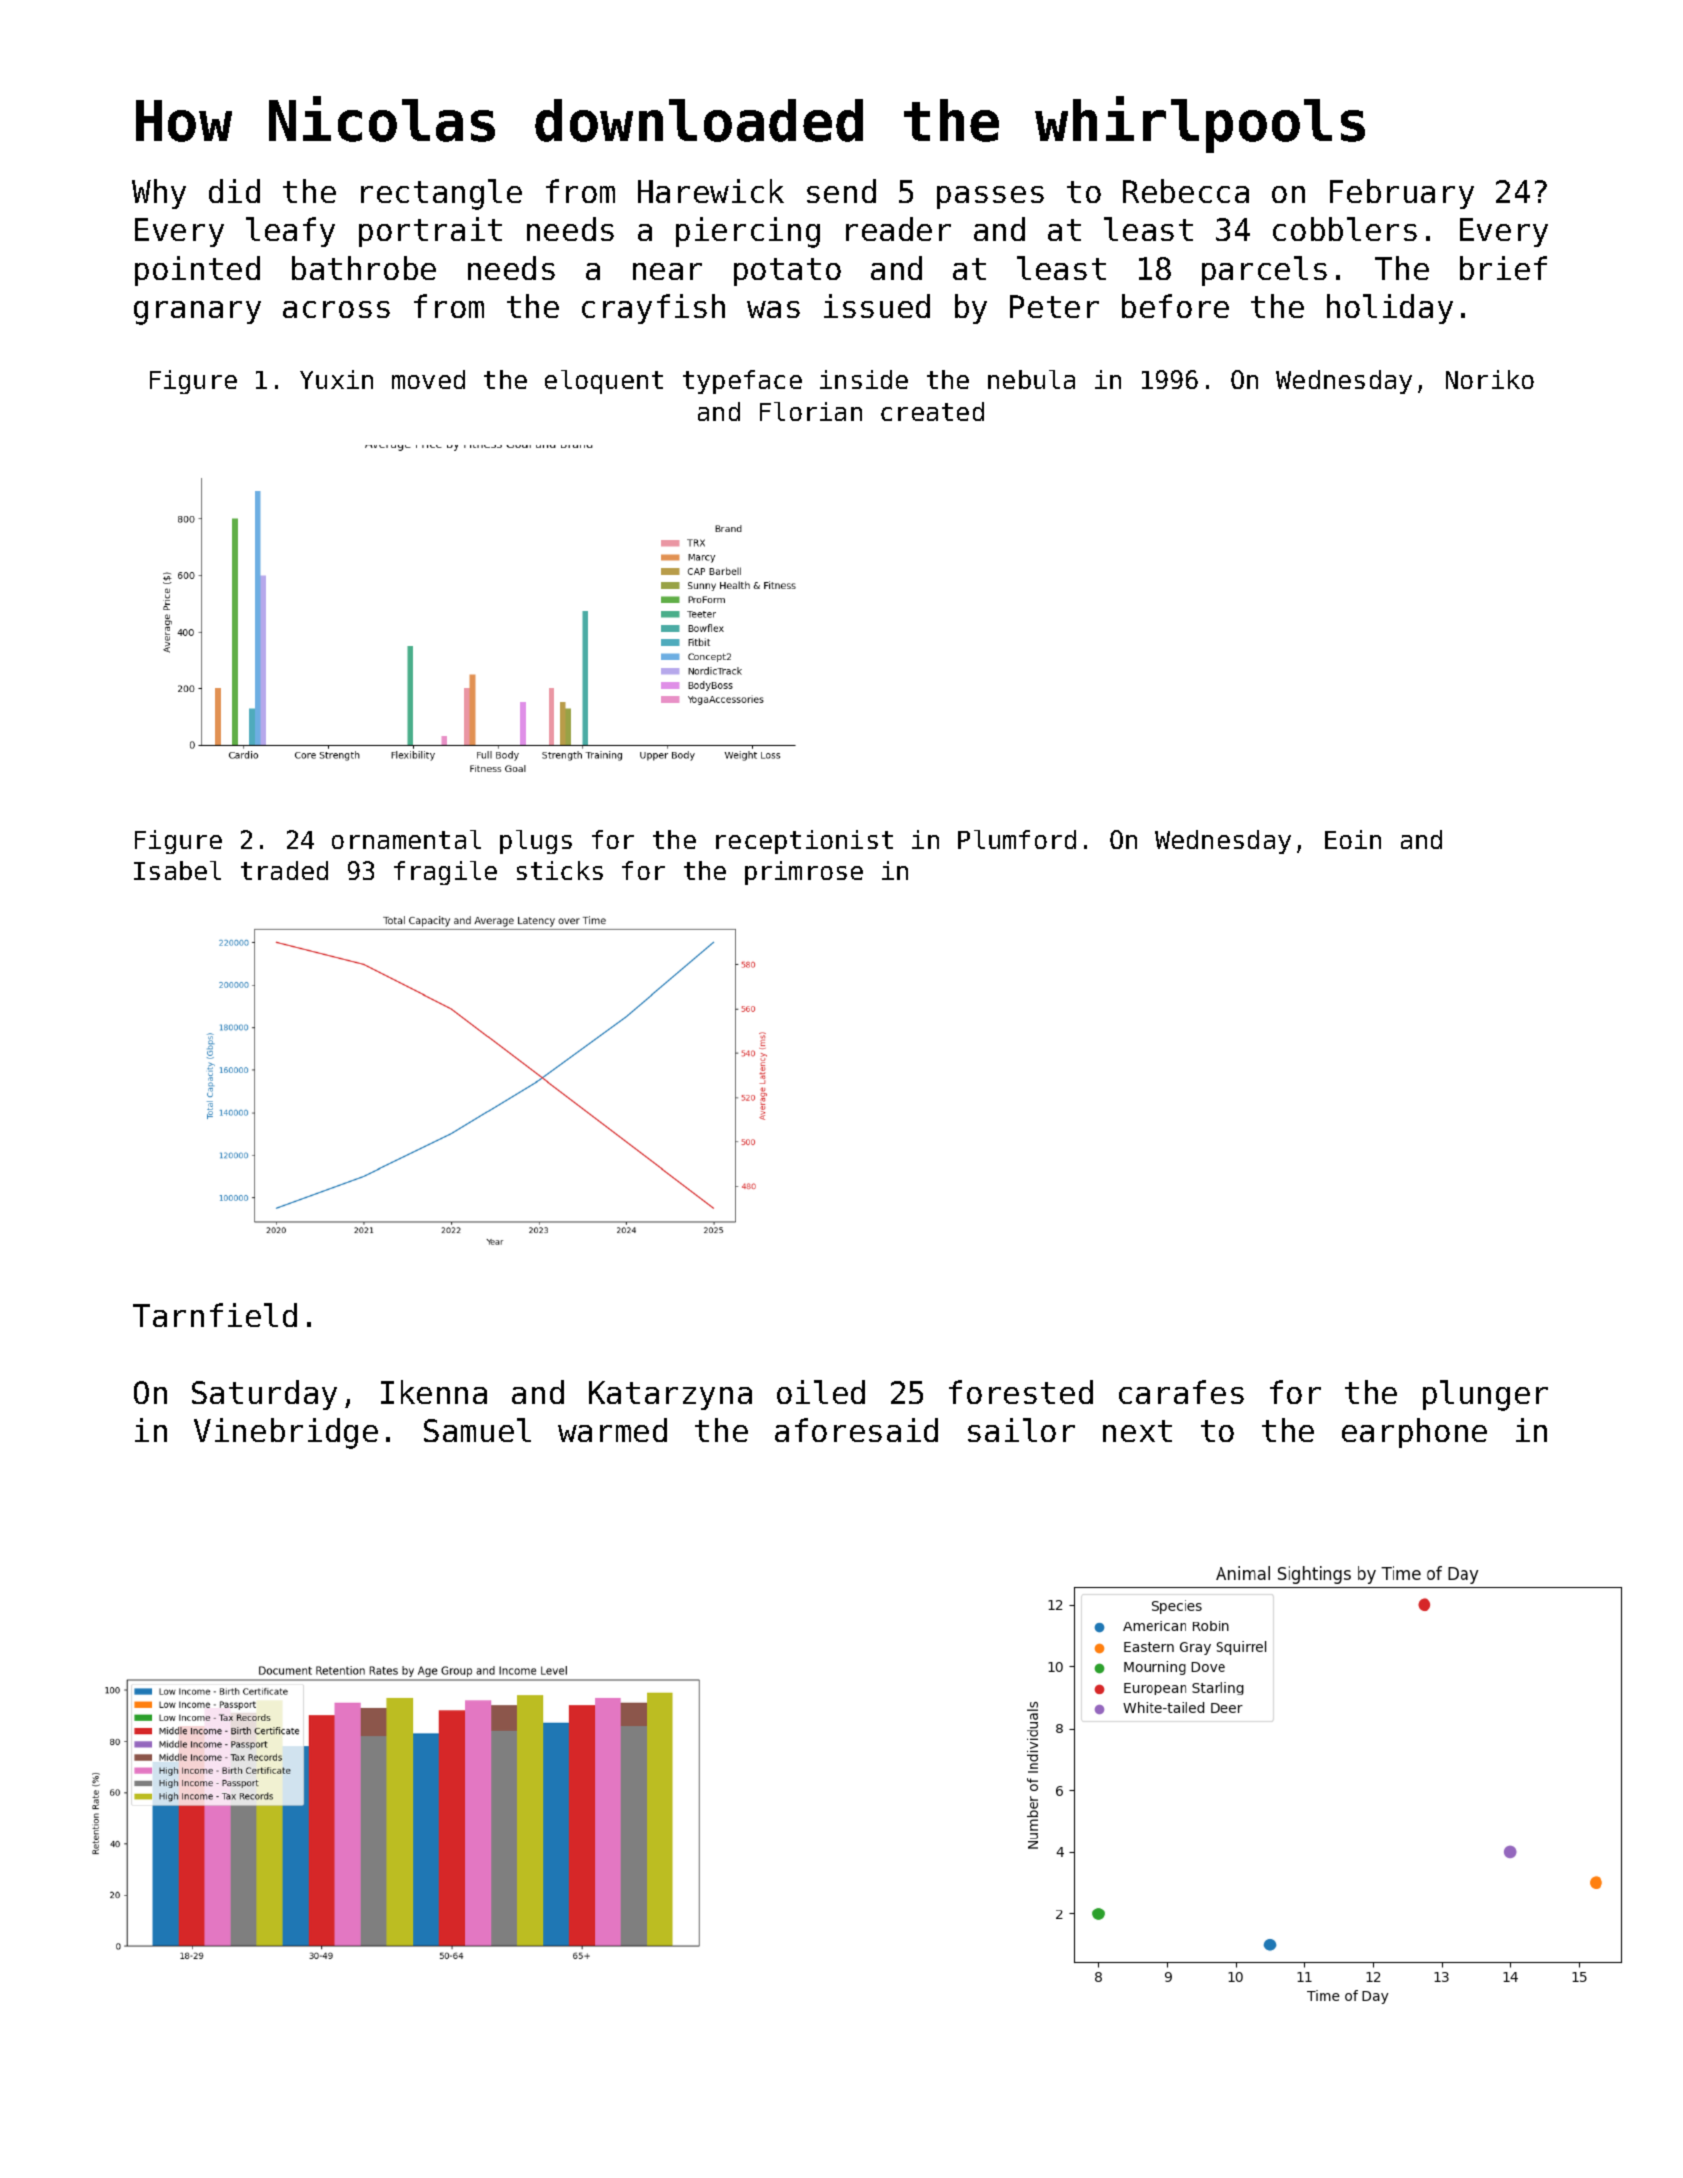 The image size is (1683, 2178). I want to click on moved, so click(428, 379).
